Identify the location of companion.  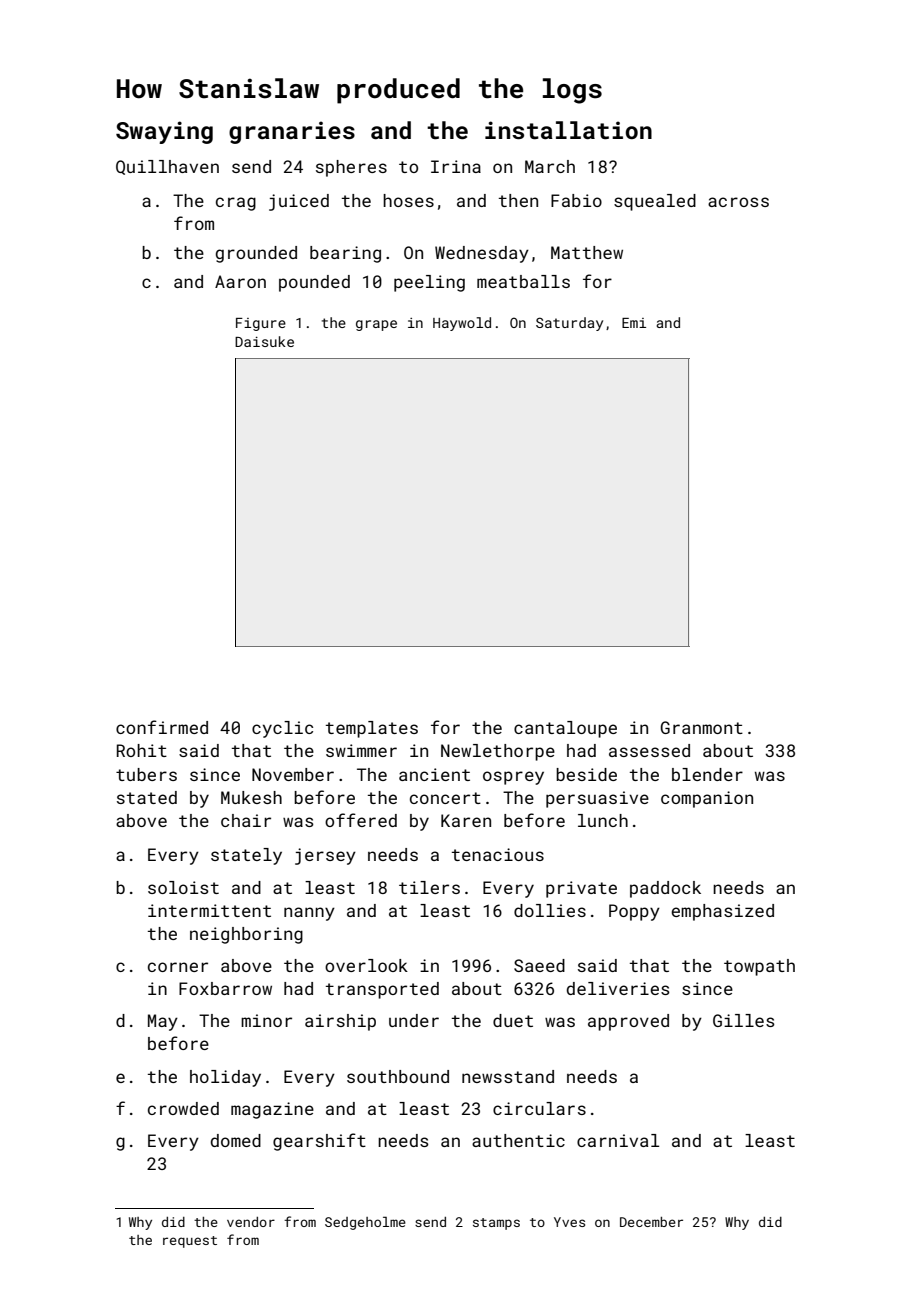
(707, 799).
